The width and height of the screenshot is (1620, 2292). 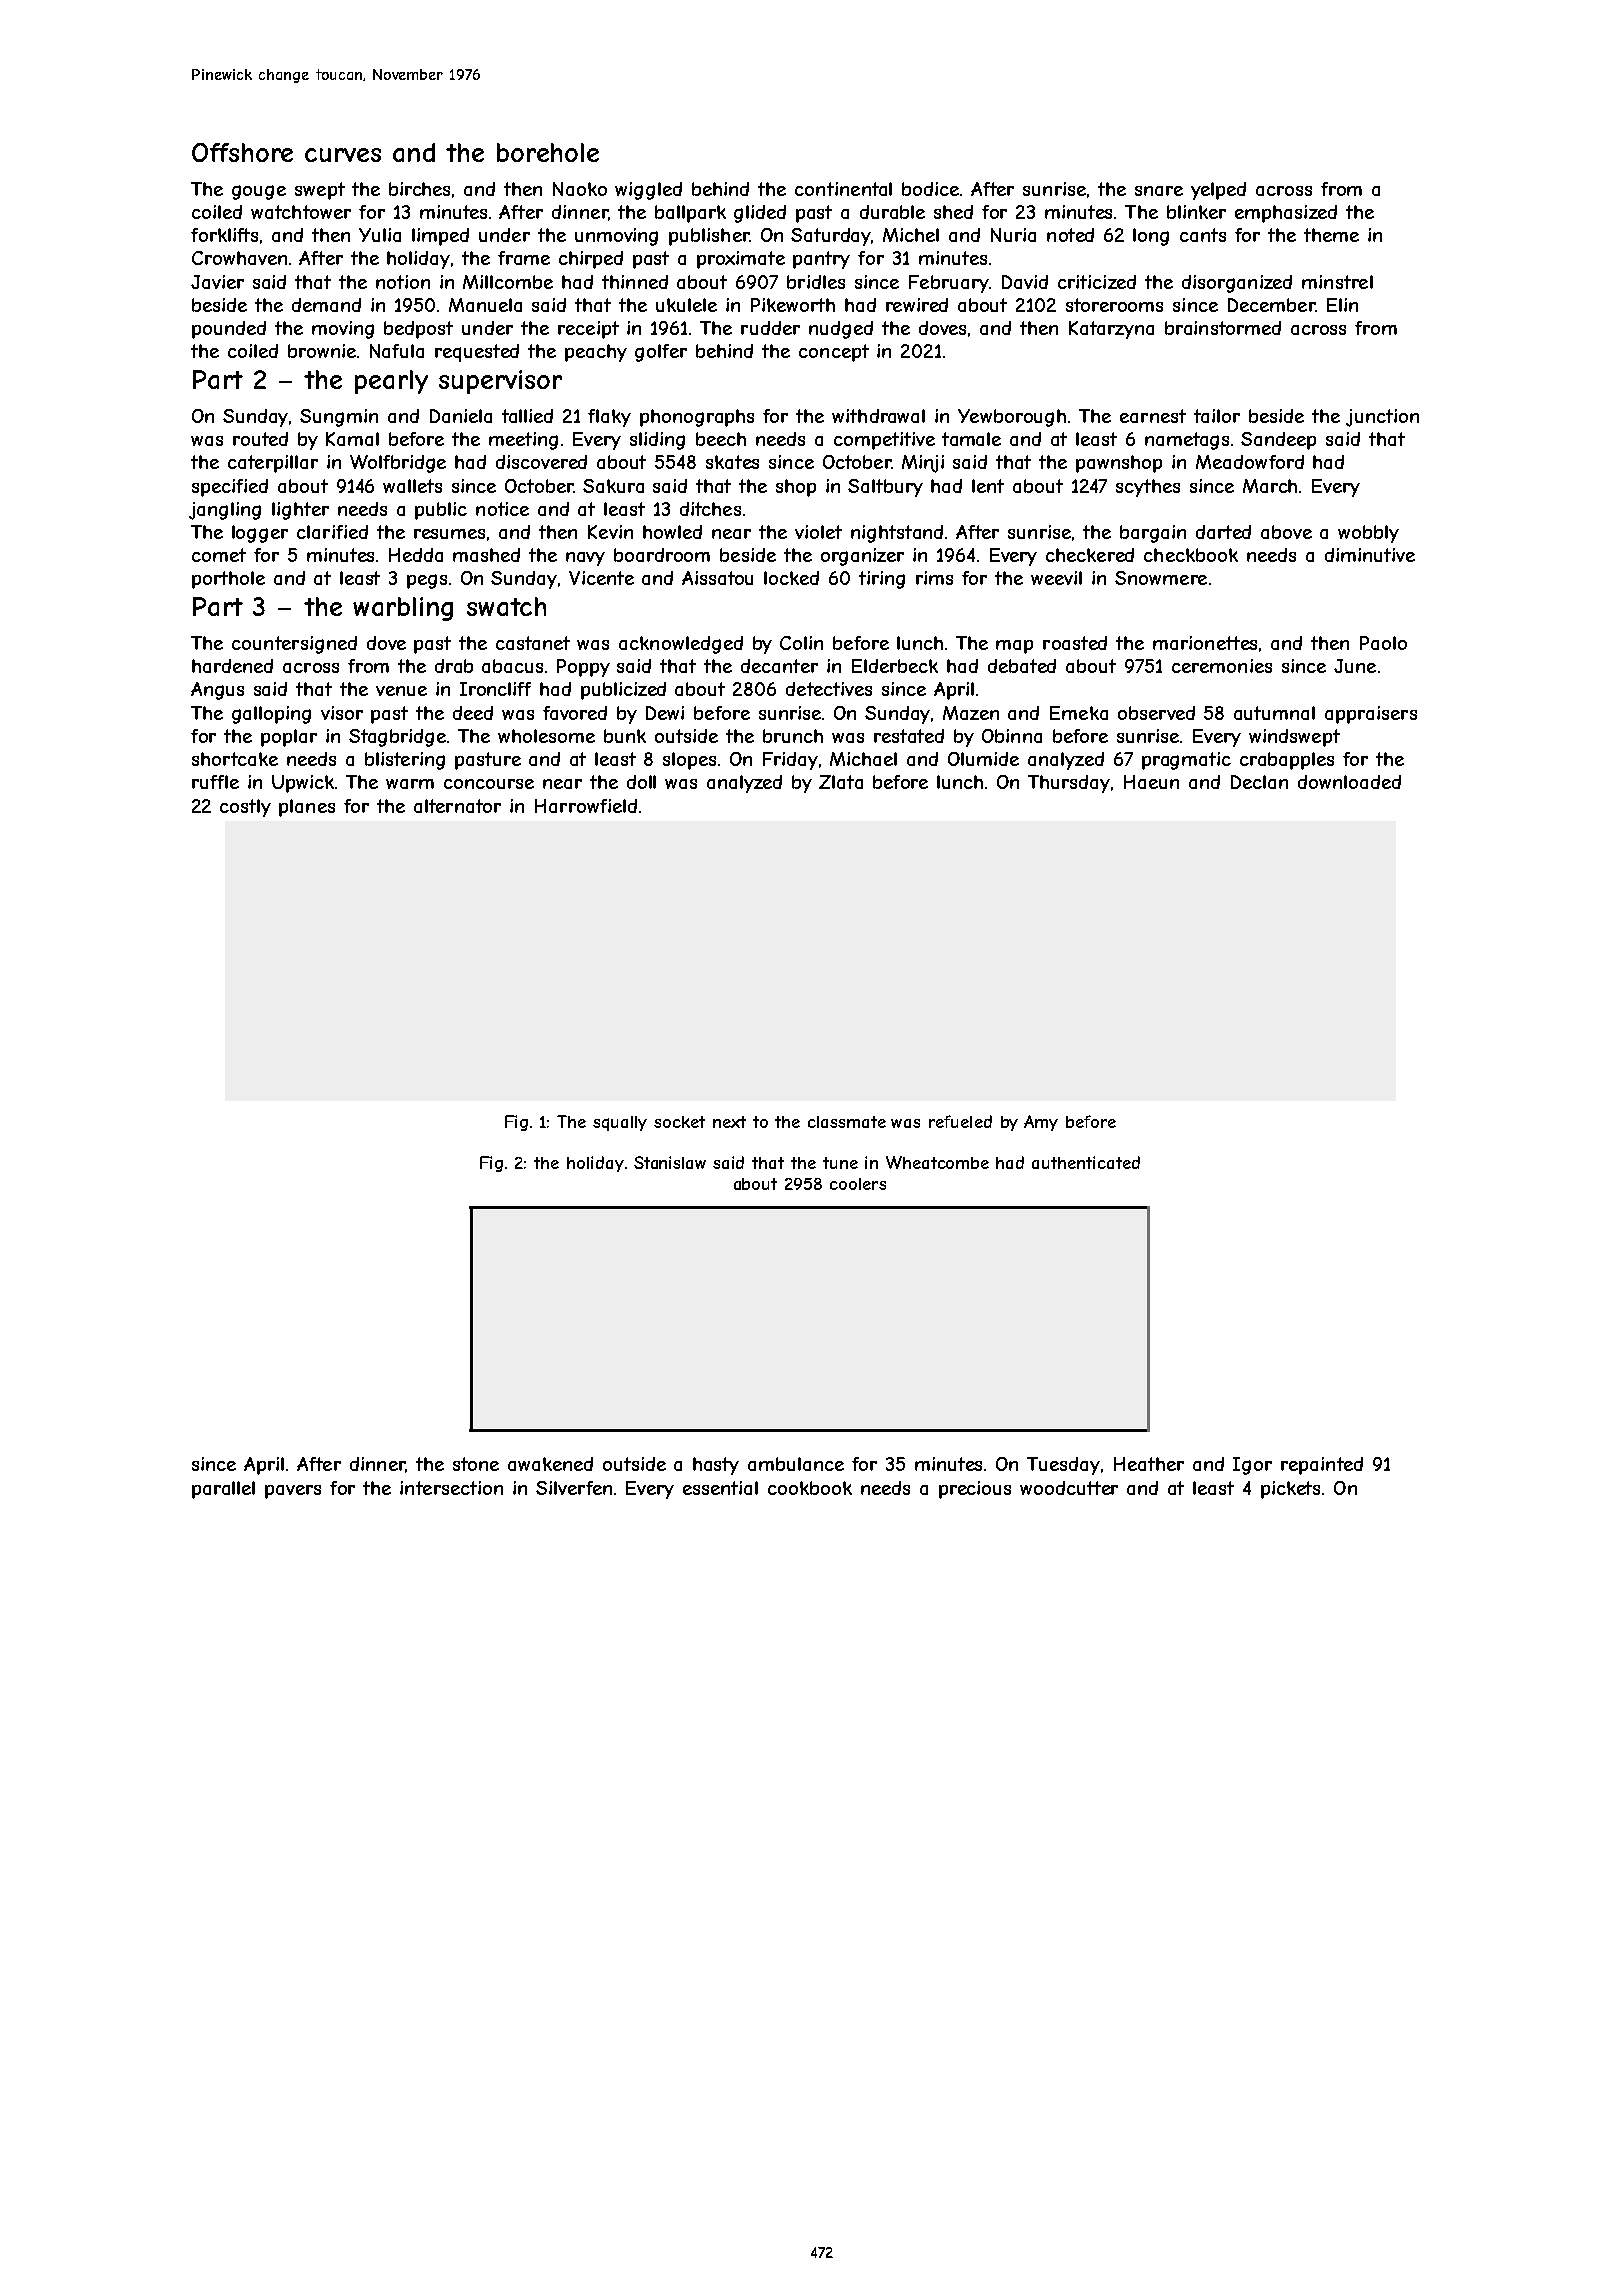 I want to click on pavers, so click(x=293, y=1492).
